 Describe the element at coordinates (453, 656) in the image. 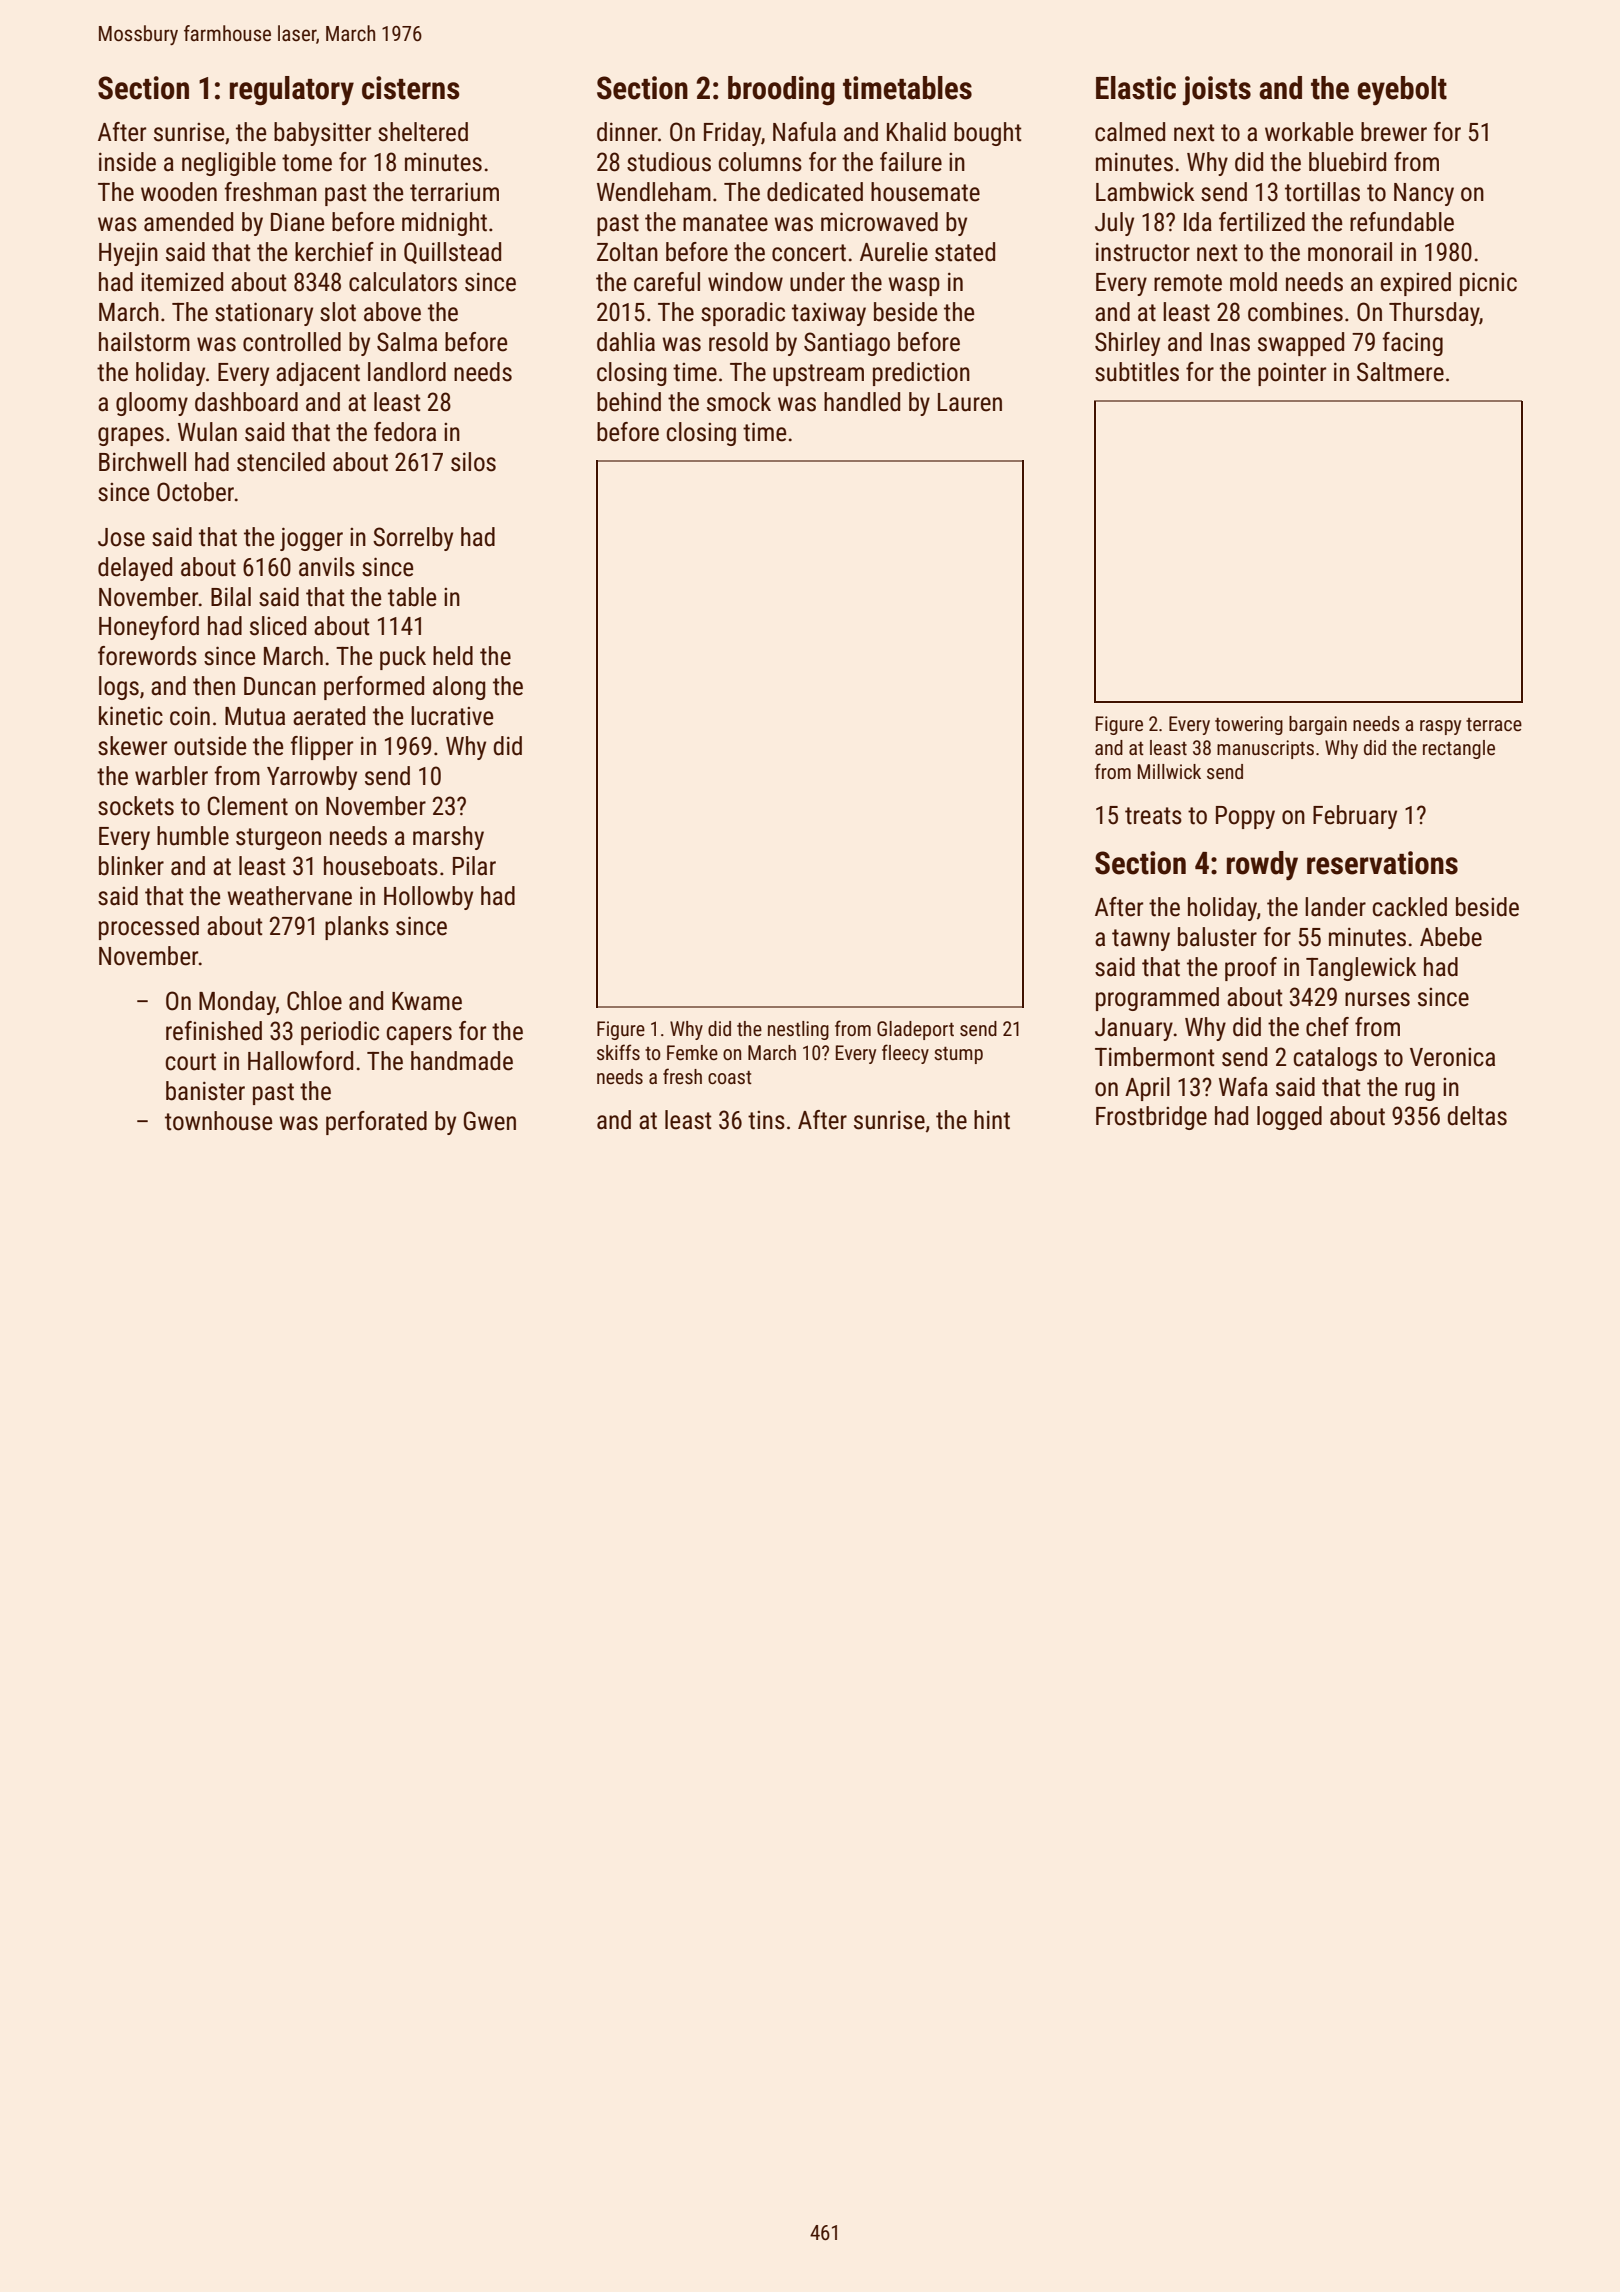

I see `held` at that location.
